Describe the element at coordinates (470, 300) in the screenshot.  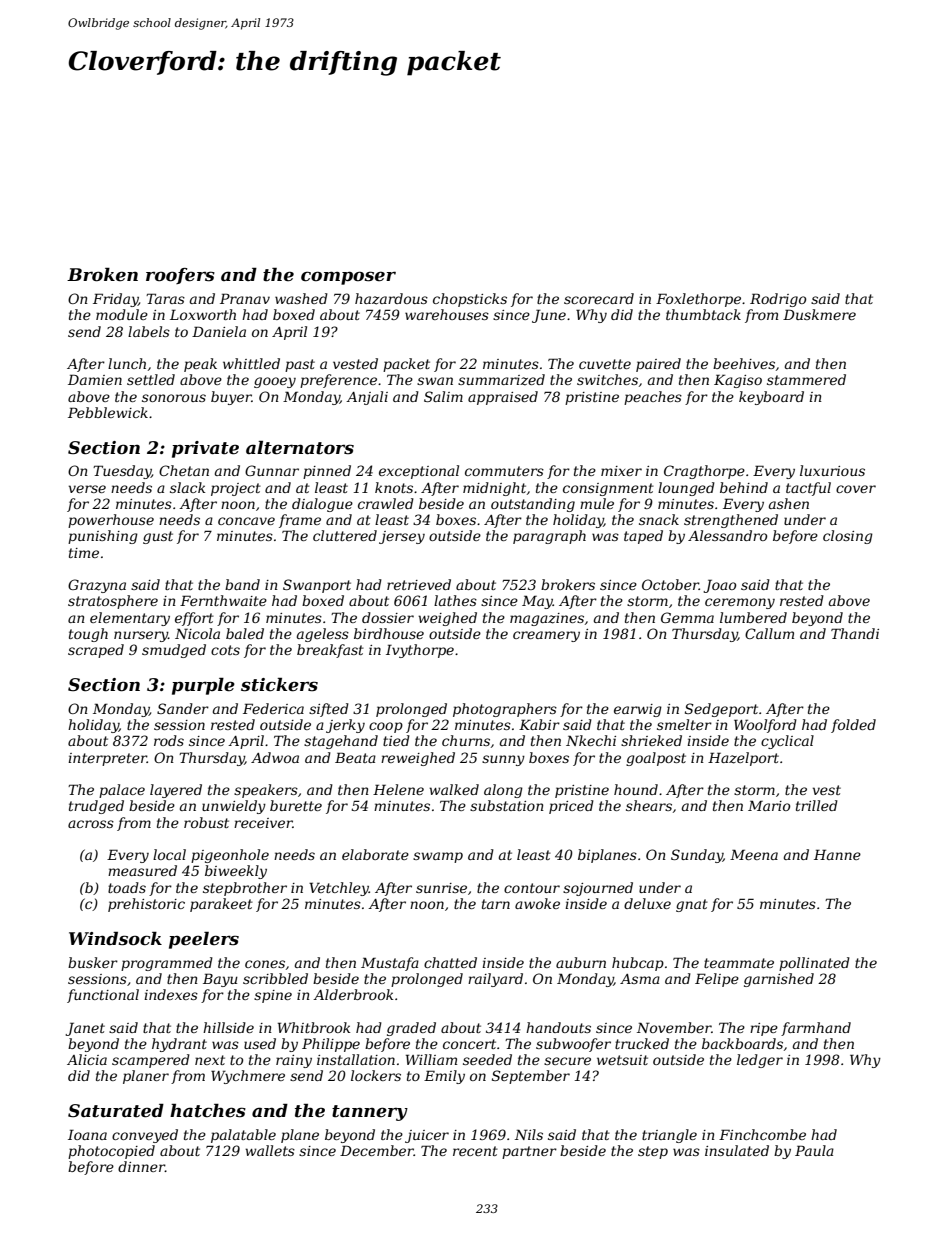
I see `chopsticks` at that location.
